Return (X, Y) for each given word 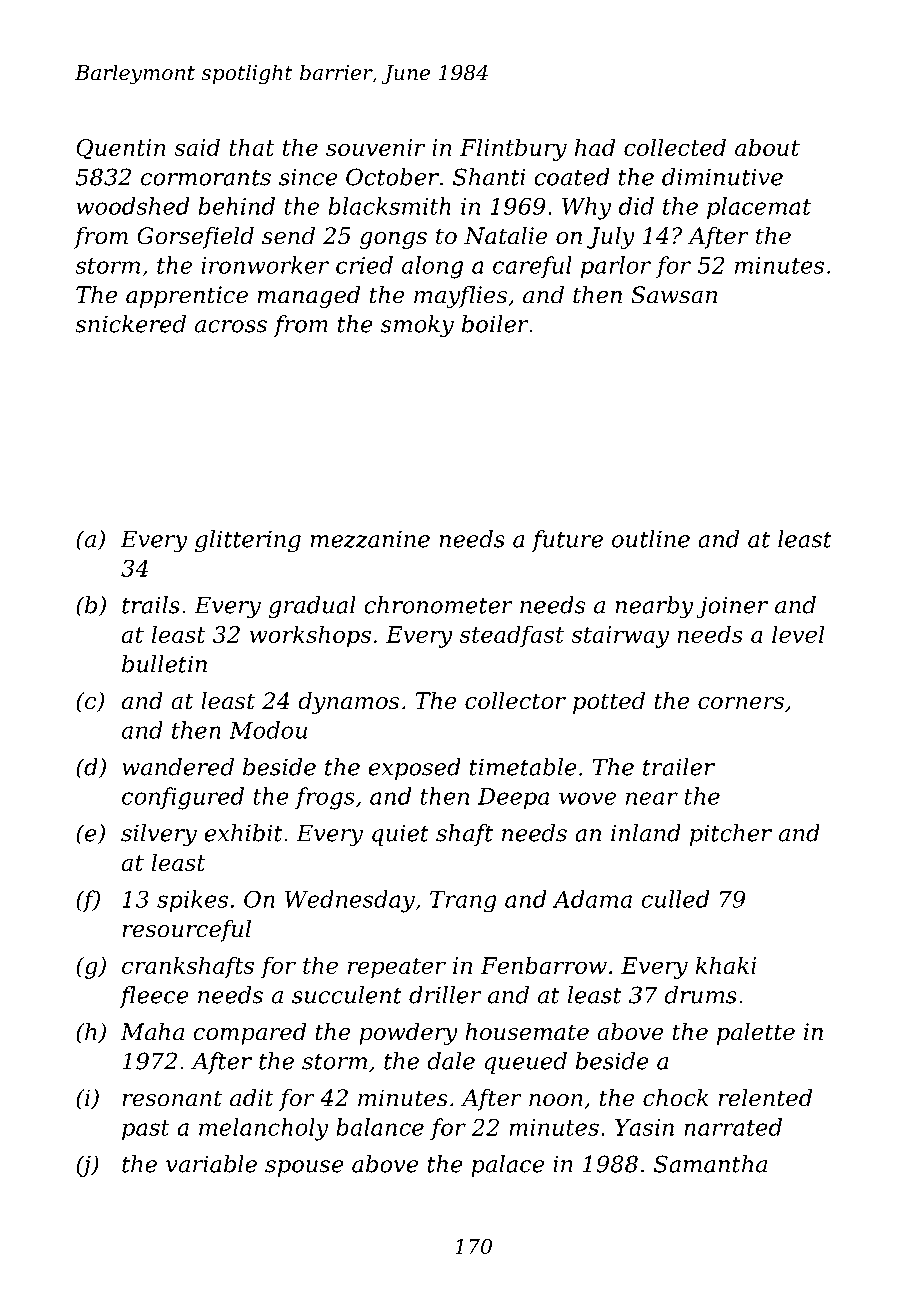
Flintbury (513, 149)
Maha (152, 1032)
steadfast (512, 636)
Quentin (121, 149)
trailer (679, 767)
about (767, 147)
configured (183, 798)
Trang (463, 902)
